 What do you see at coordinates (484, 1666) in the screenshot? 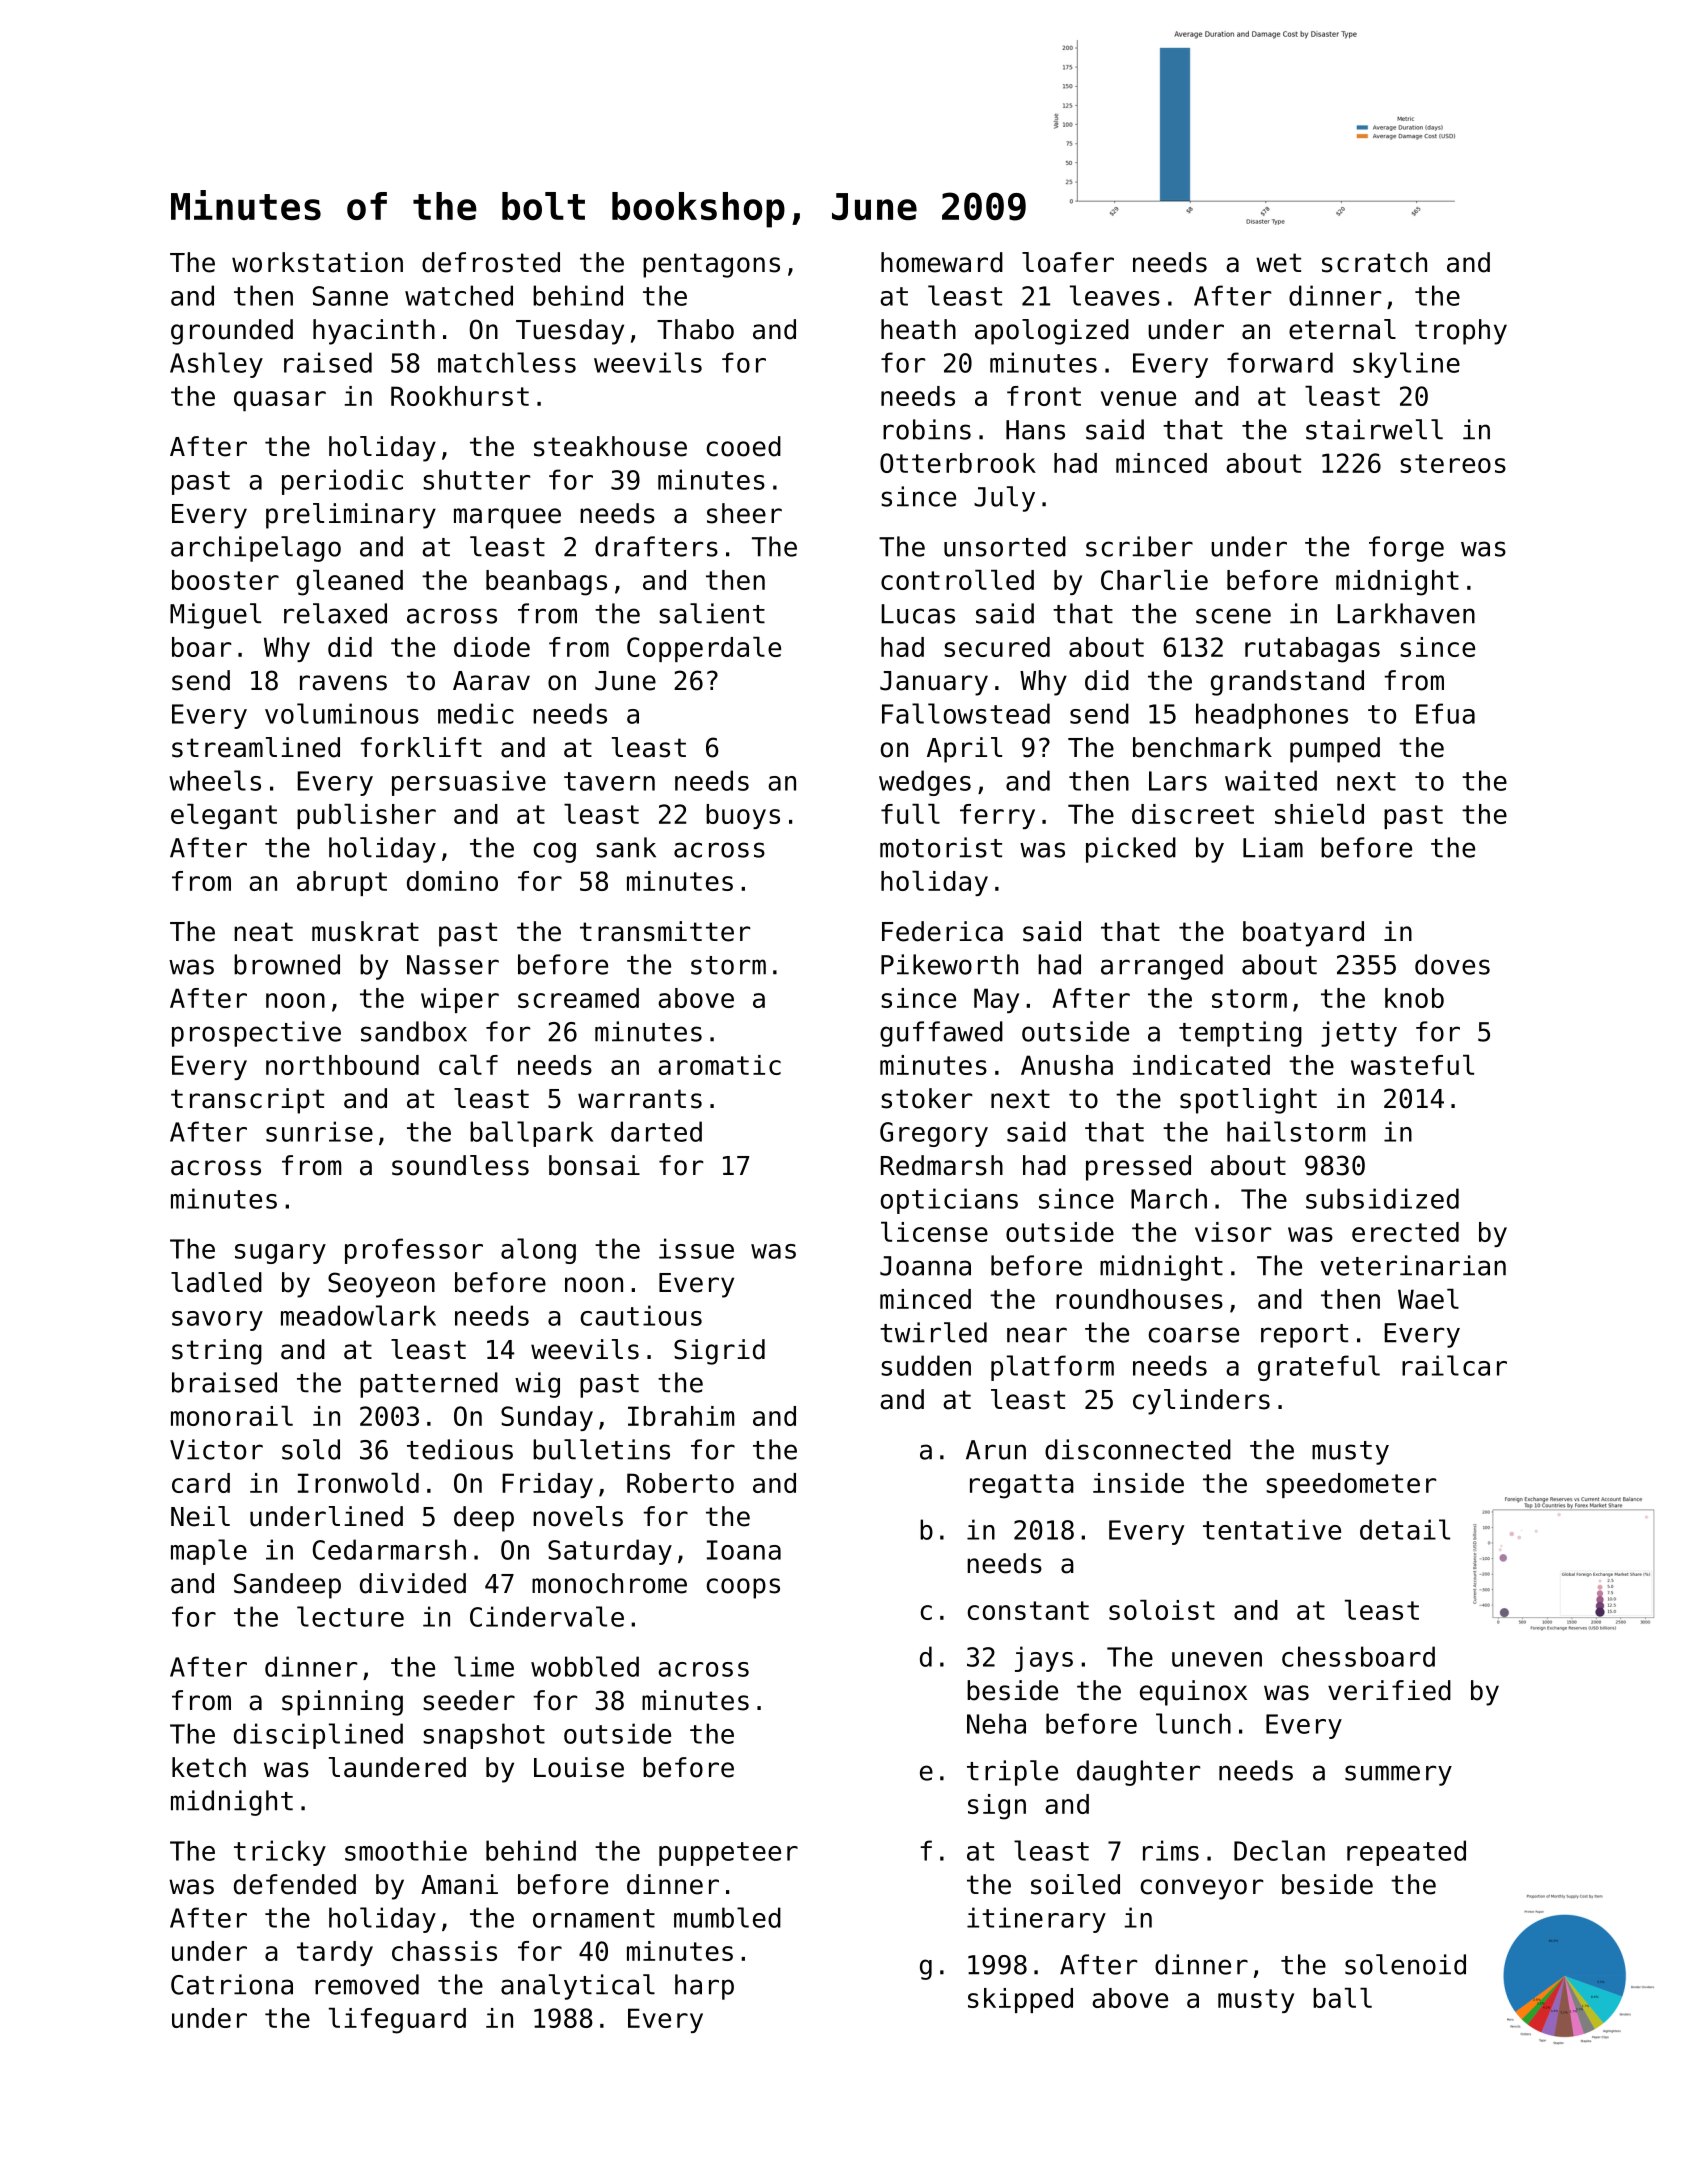
I see `lime` at bounding box center [484, 1666].
